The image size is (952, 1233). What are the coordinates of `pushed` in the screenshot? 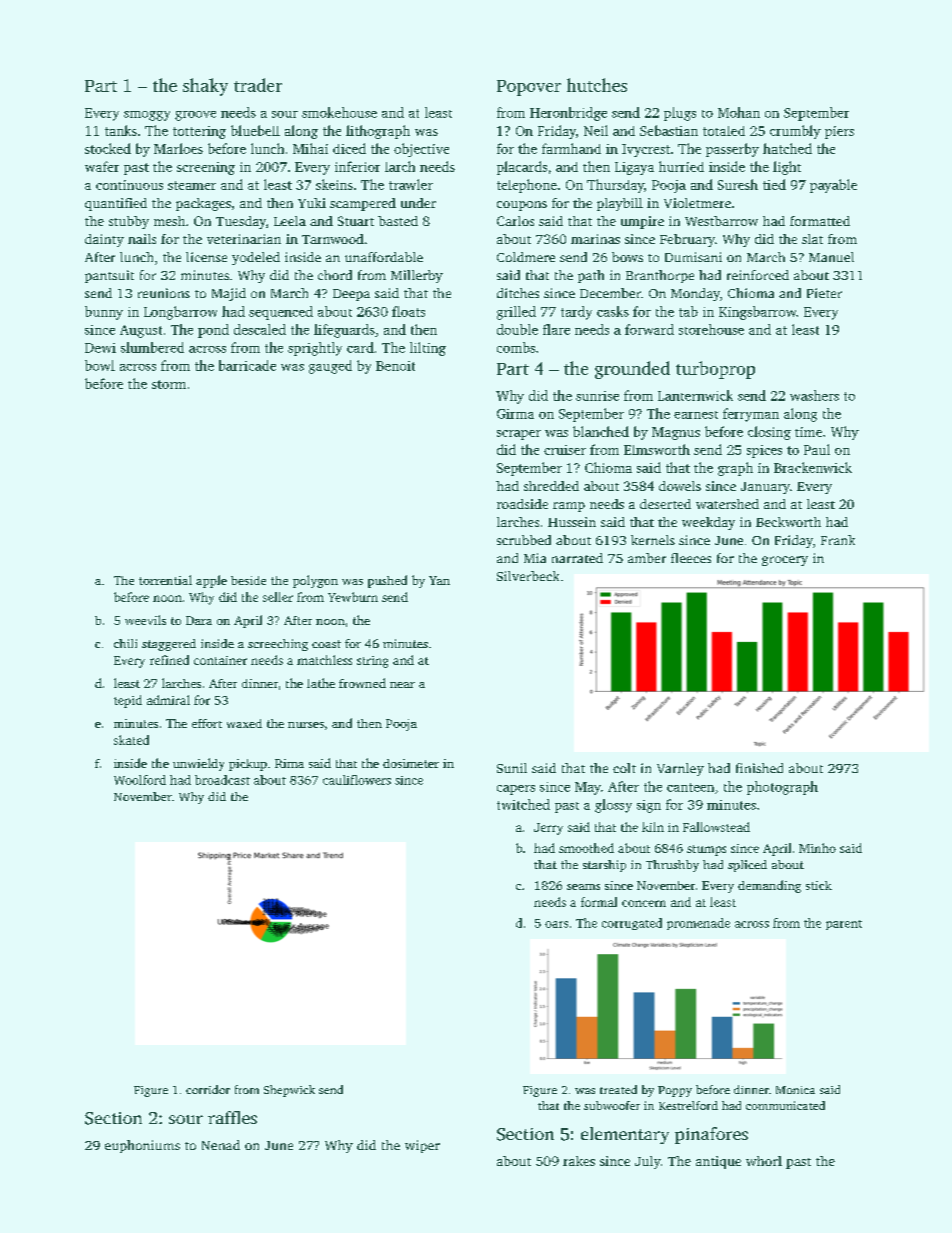 It's located at (387, 581).
